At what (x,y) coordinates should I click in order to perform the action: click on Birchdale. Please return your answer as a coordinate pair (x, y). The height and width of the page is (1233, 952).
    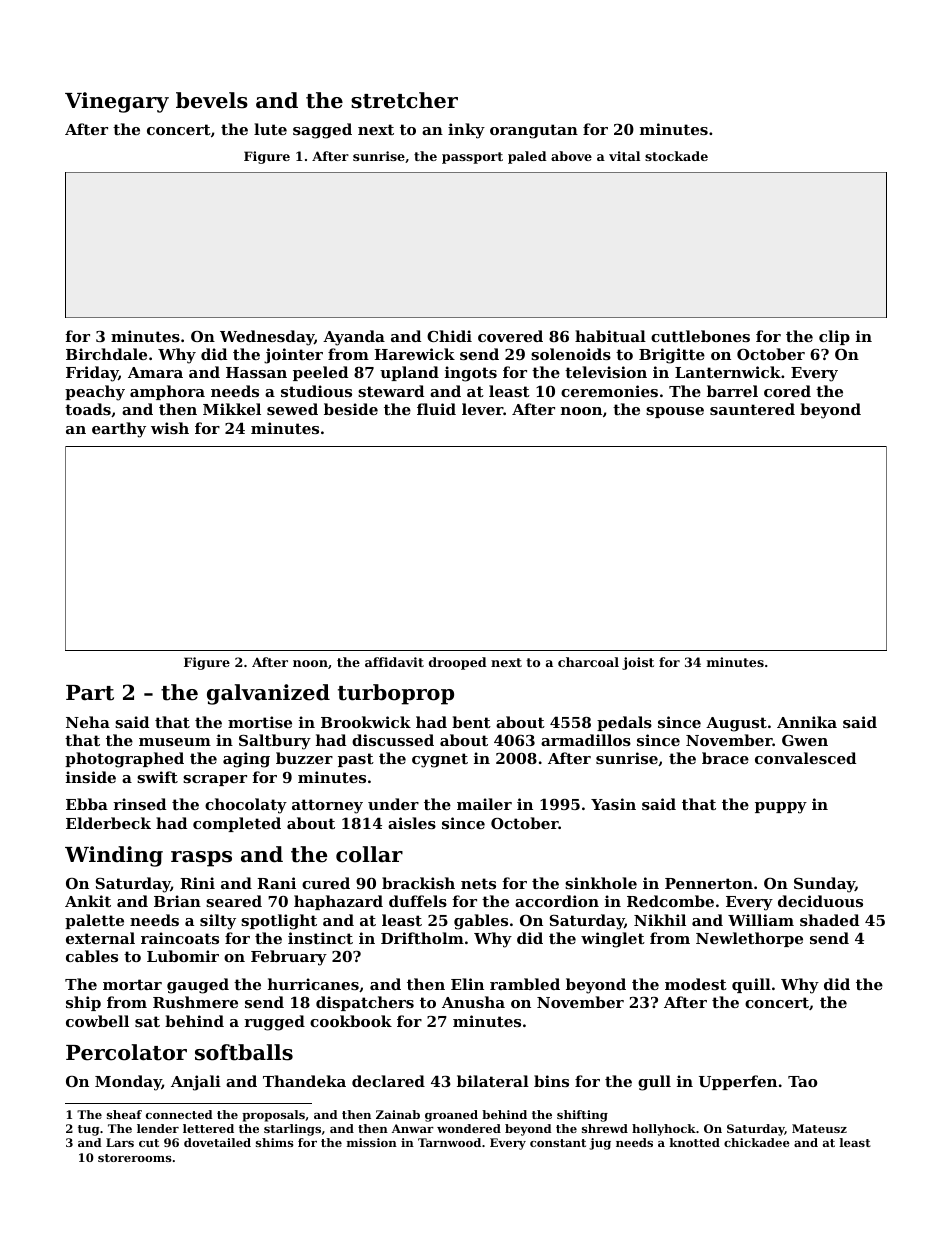
    Looking at the image, I should click on (106, 354).
